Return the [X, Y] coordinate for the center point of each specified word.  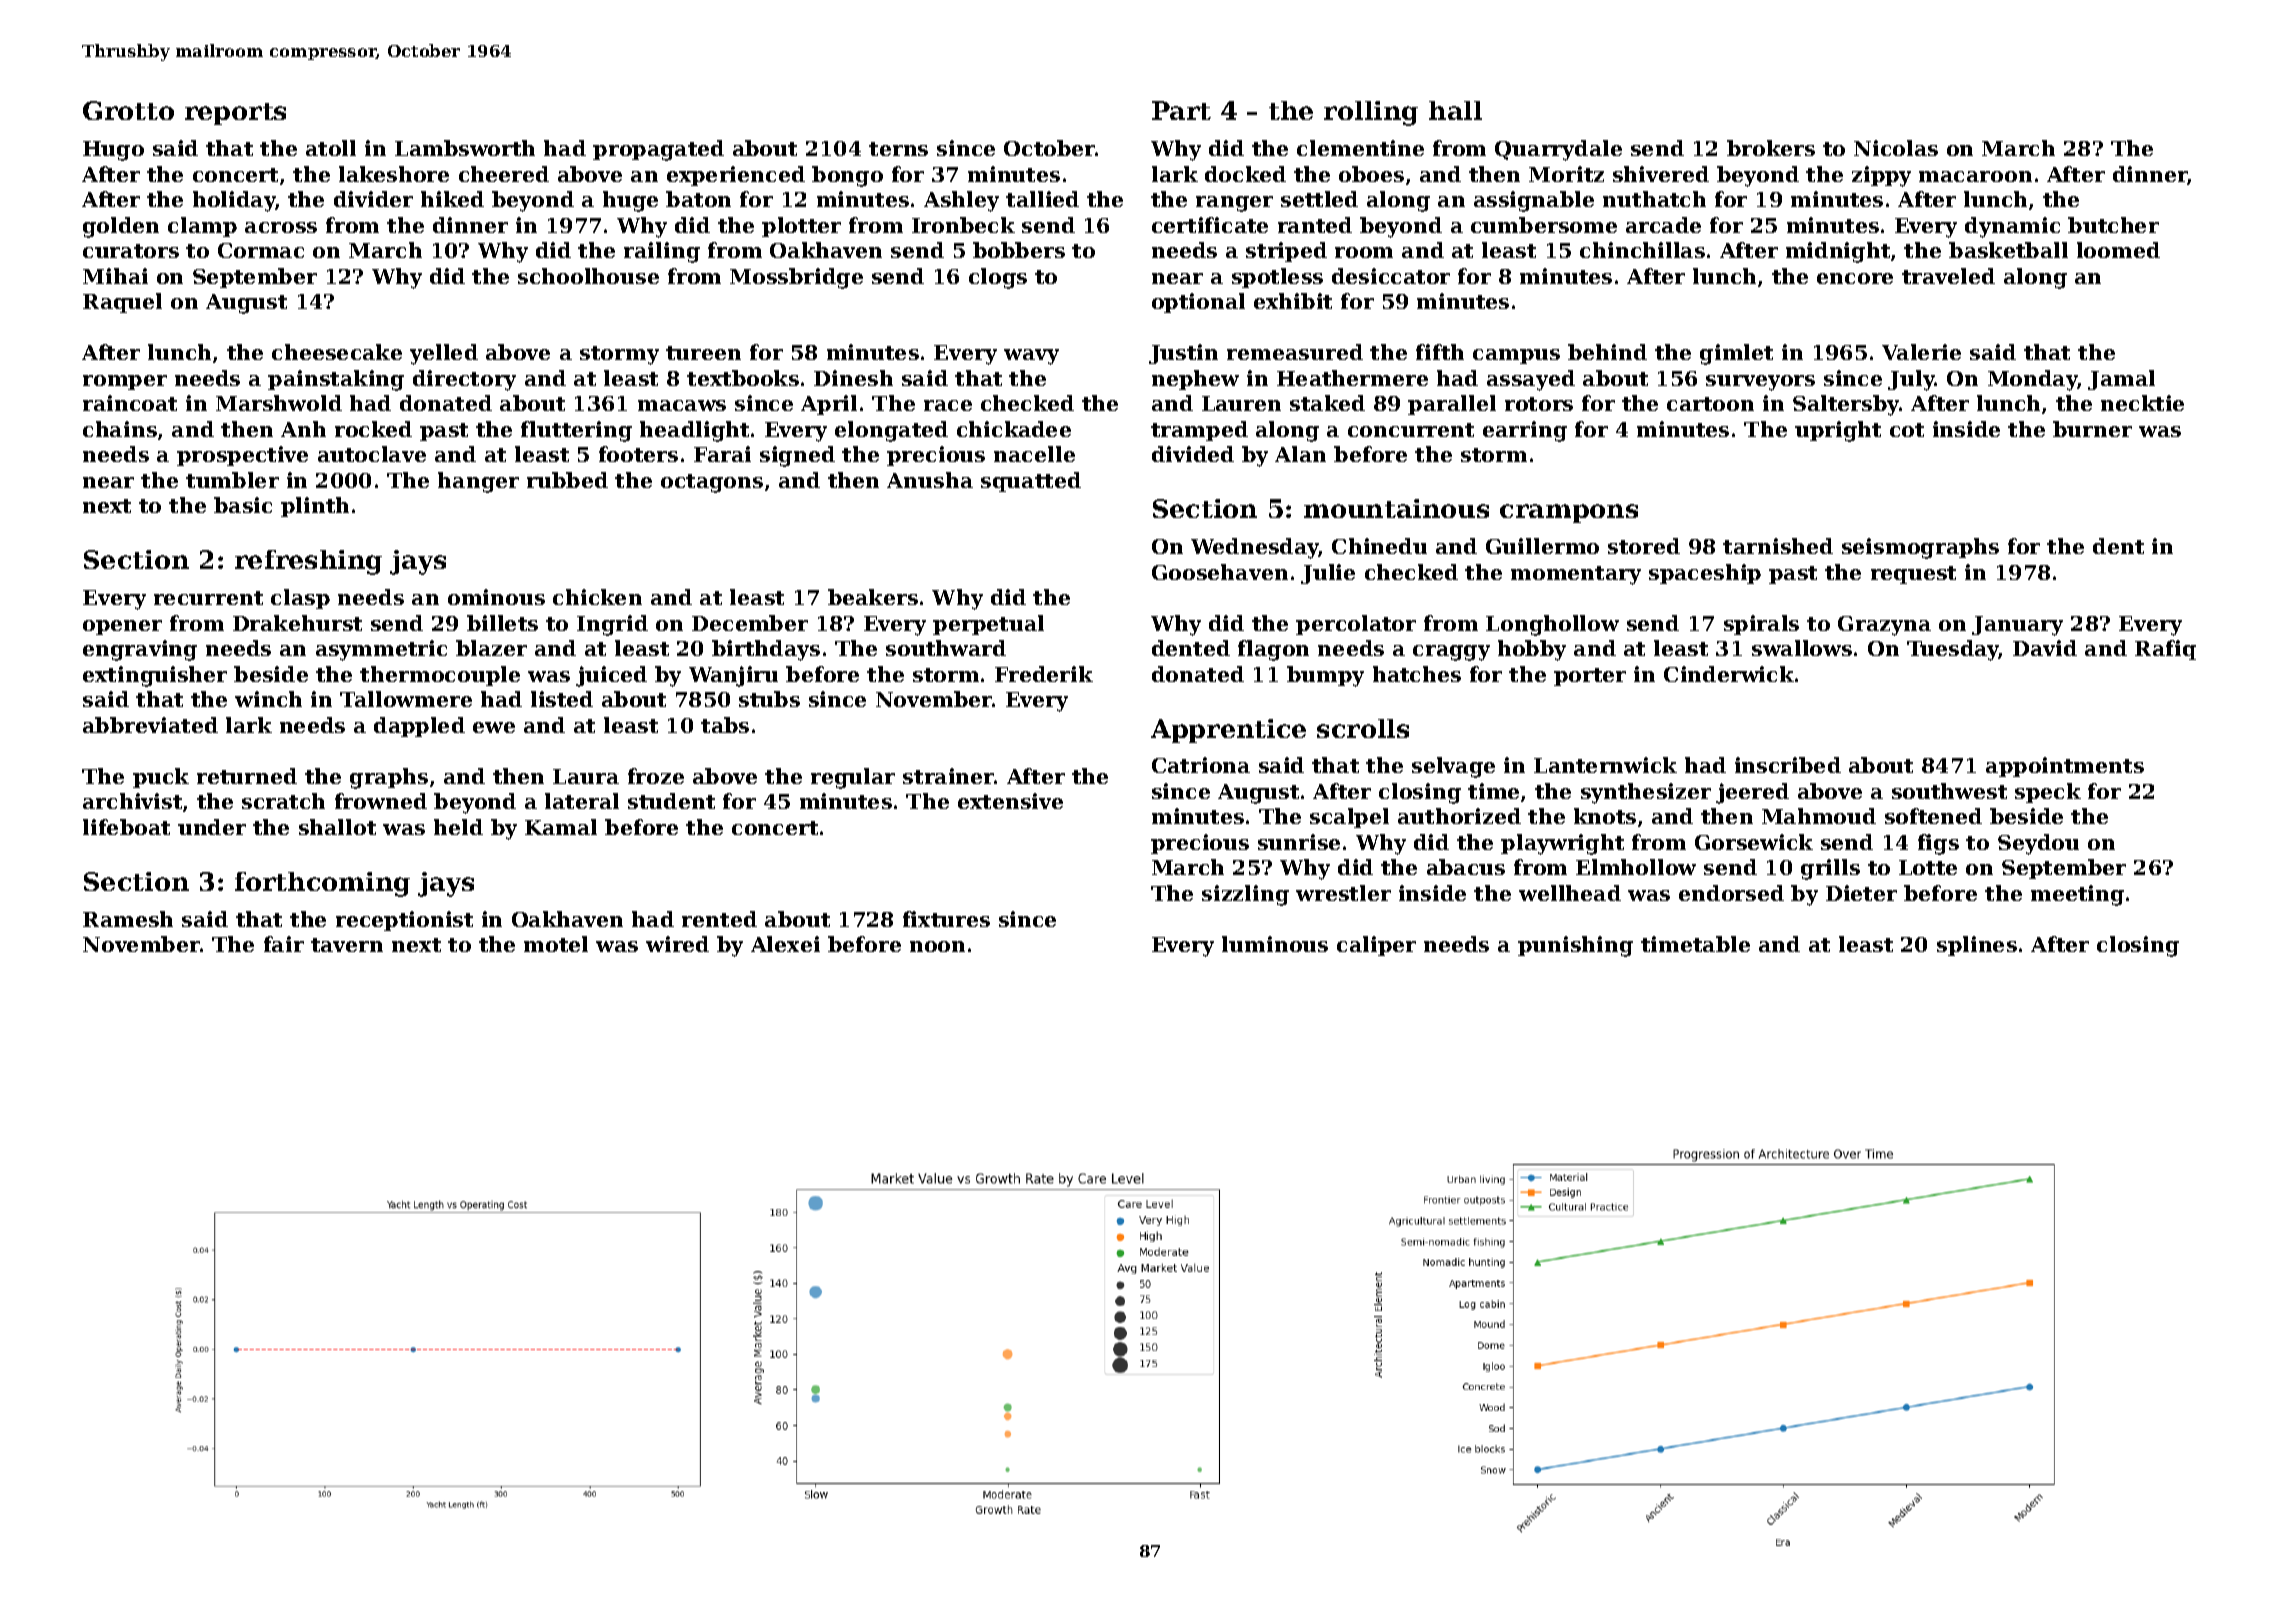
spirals [1761, 625]
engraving [140, 650]
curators [131, 251]
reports [235, 114]
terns [898, 149]
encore [1855, 278]
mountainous [1396, 508]
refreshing [308, 562]
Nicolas [1896, 148]
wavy [1031, 357]
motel [556, 944]
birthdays [766, 650]
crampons [1569, 513]
